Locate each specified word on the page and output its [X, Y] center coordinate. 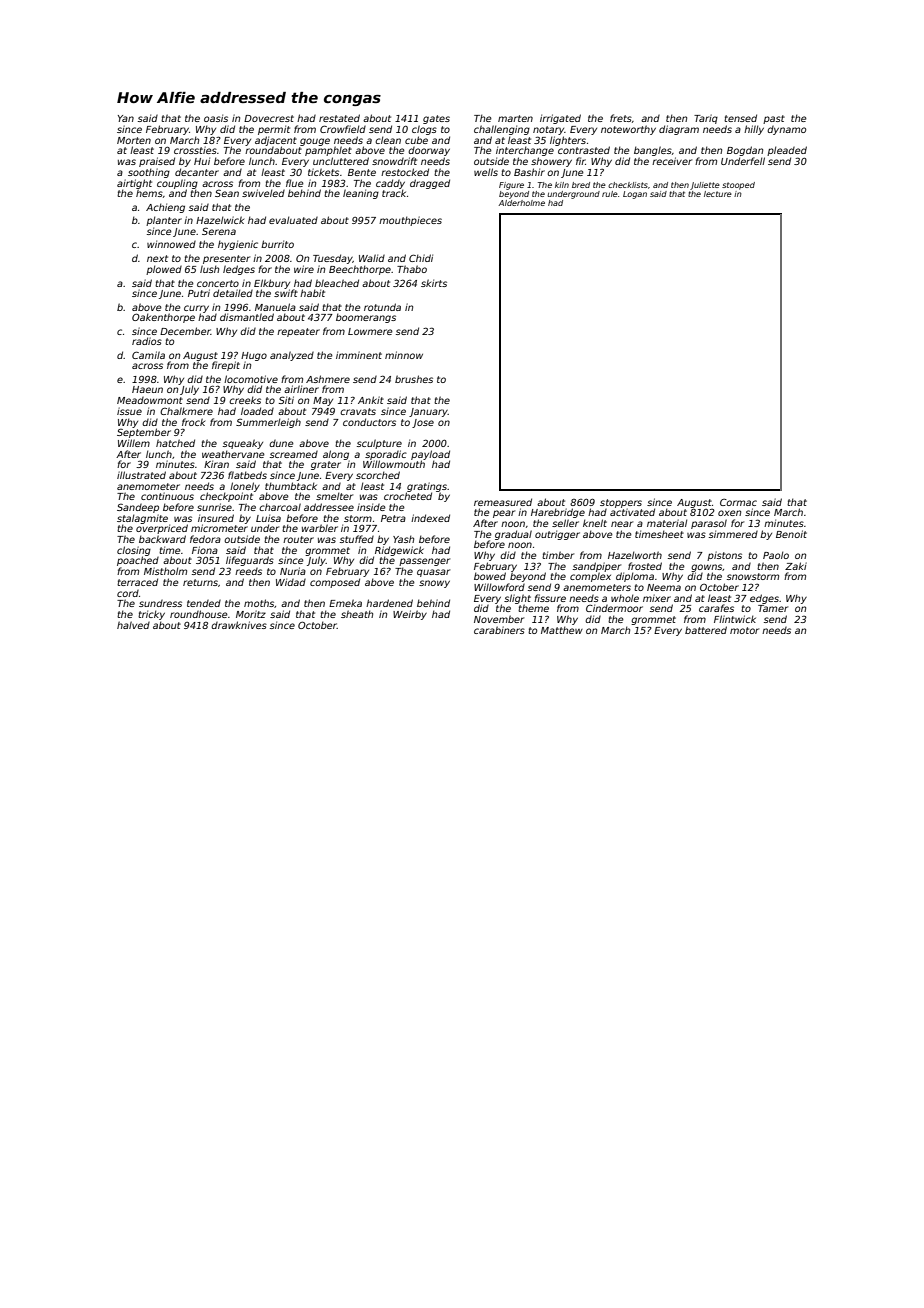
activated [632, 512]
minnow [404, 355]
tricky [151, 615]
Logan [635, 195]
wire [304, 269]
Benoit [791, 534]
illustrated [141, 475]
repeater [298, 332]
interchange [525, 151]
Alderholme [522, 203]
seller [565, 523]
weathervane [233, 454]
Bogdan [745, 151]
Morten [134, 140]
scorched [378, 475]
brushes [414, 379]
